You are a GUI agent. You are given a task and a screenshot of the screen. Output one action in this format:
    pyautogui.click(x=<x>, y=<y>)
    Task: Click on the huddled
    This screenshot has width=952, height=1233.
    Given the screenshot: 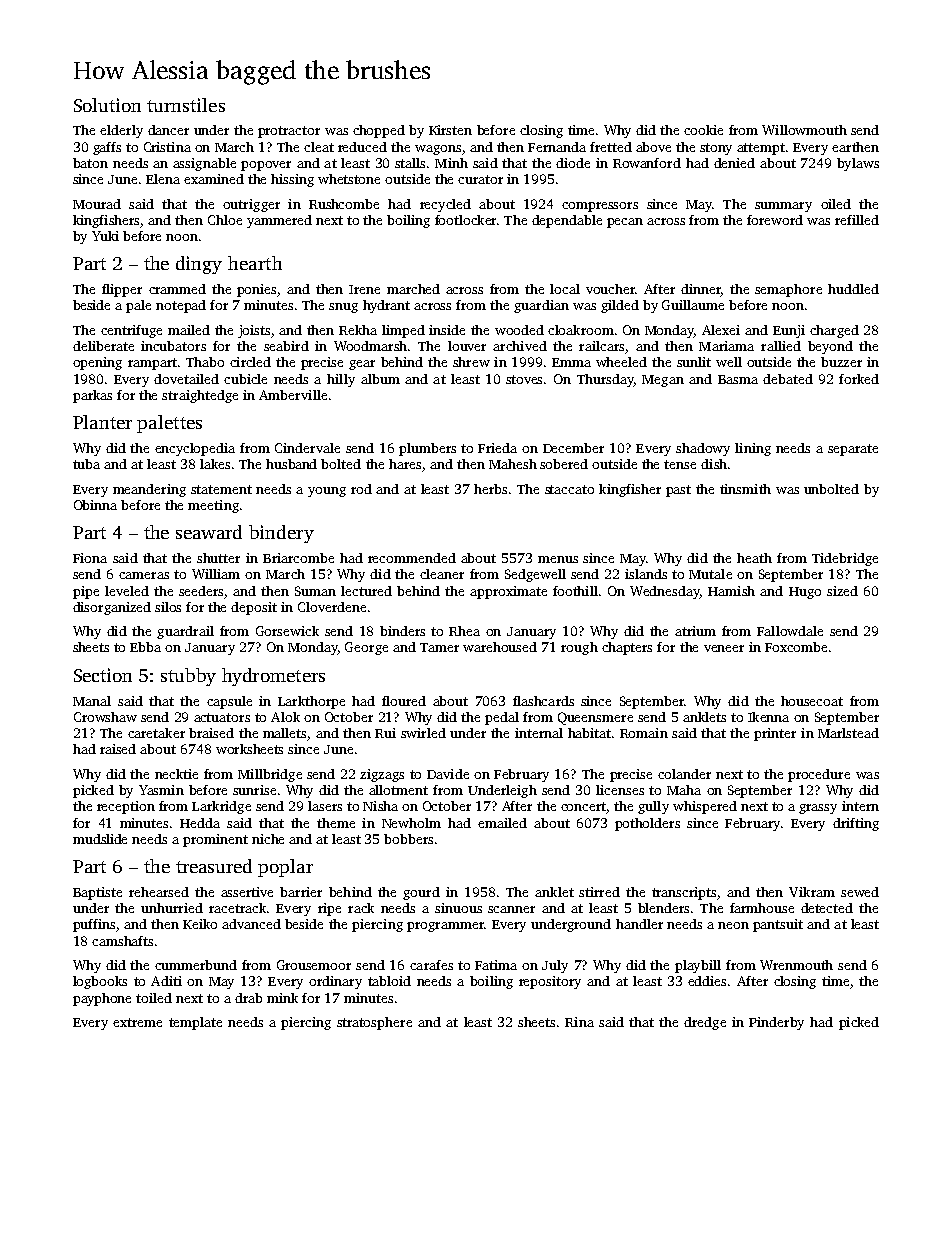 What is the action you would take?
    pyautogui.click(x=853, y=289)
